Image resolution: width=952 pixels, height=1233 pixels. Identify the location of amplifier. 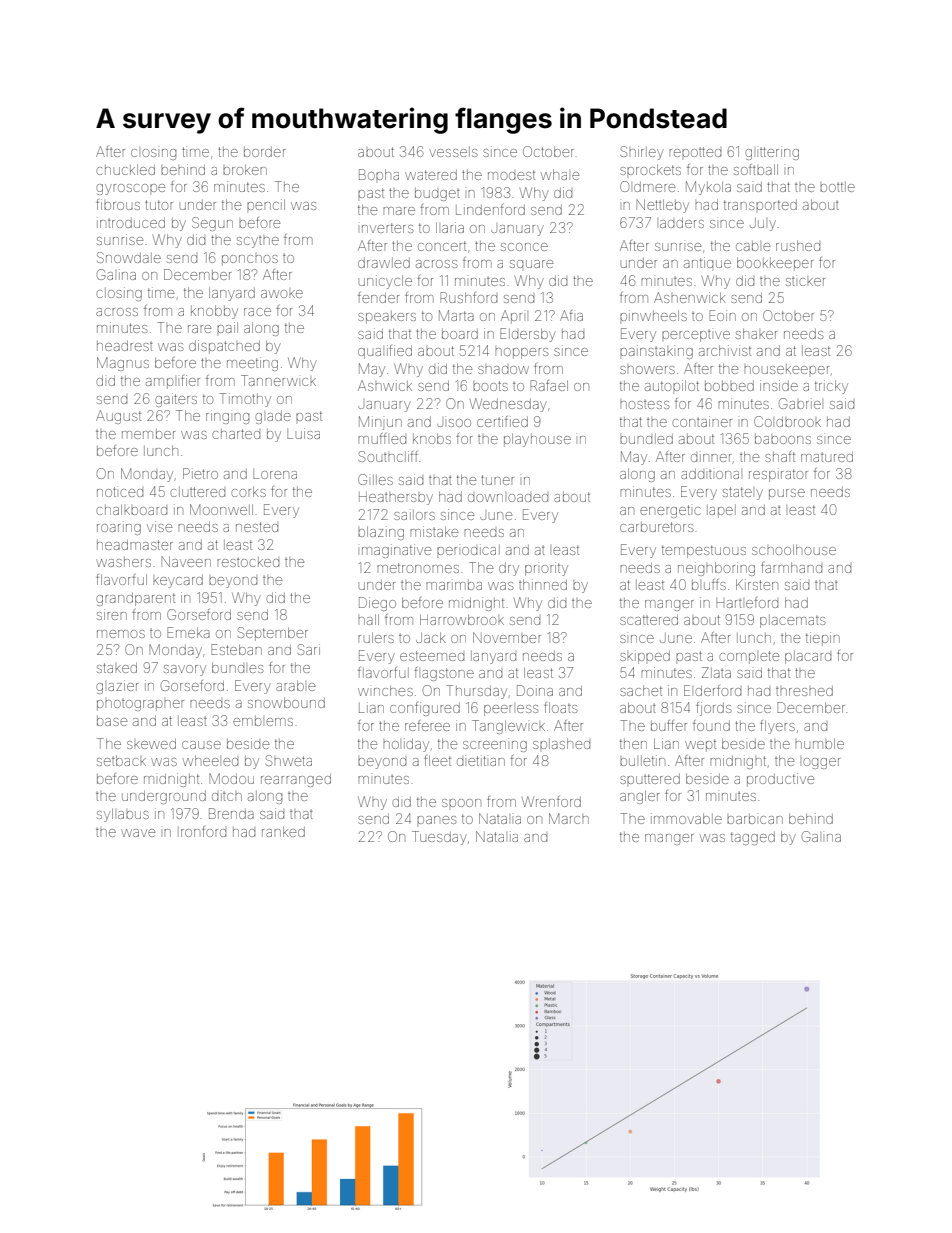
(173, 382).
